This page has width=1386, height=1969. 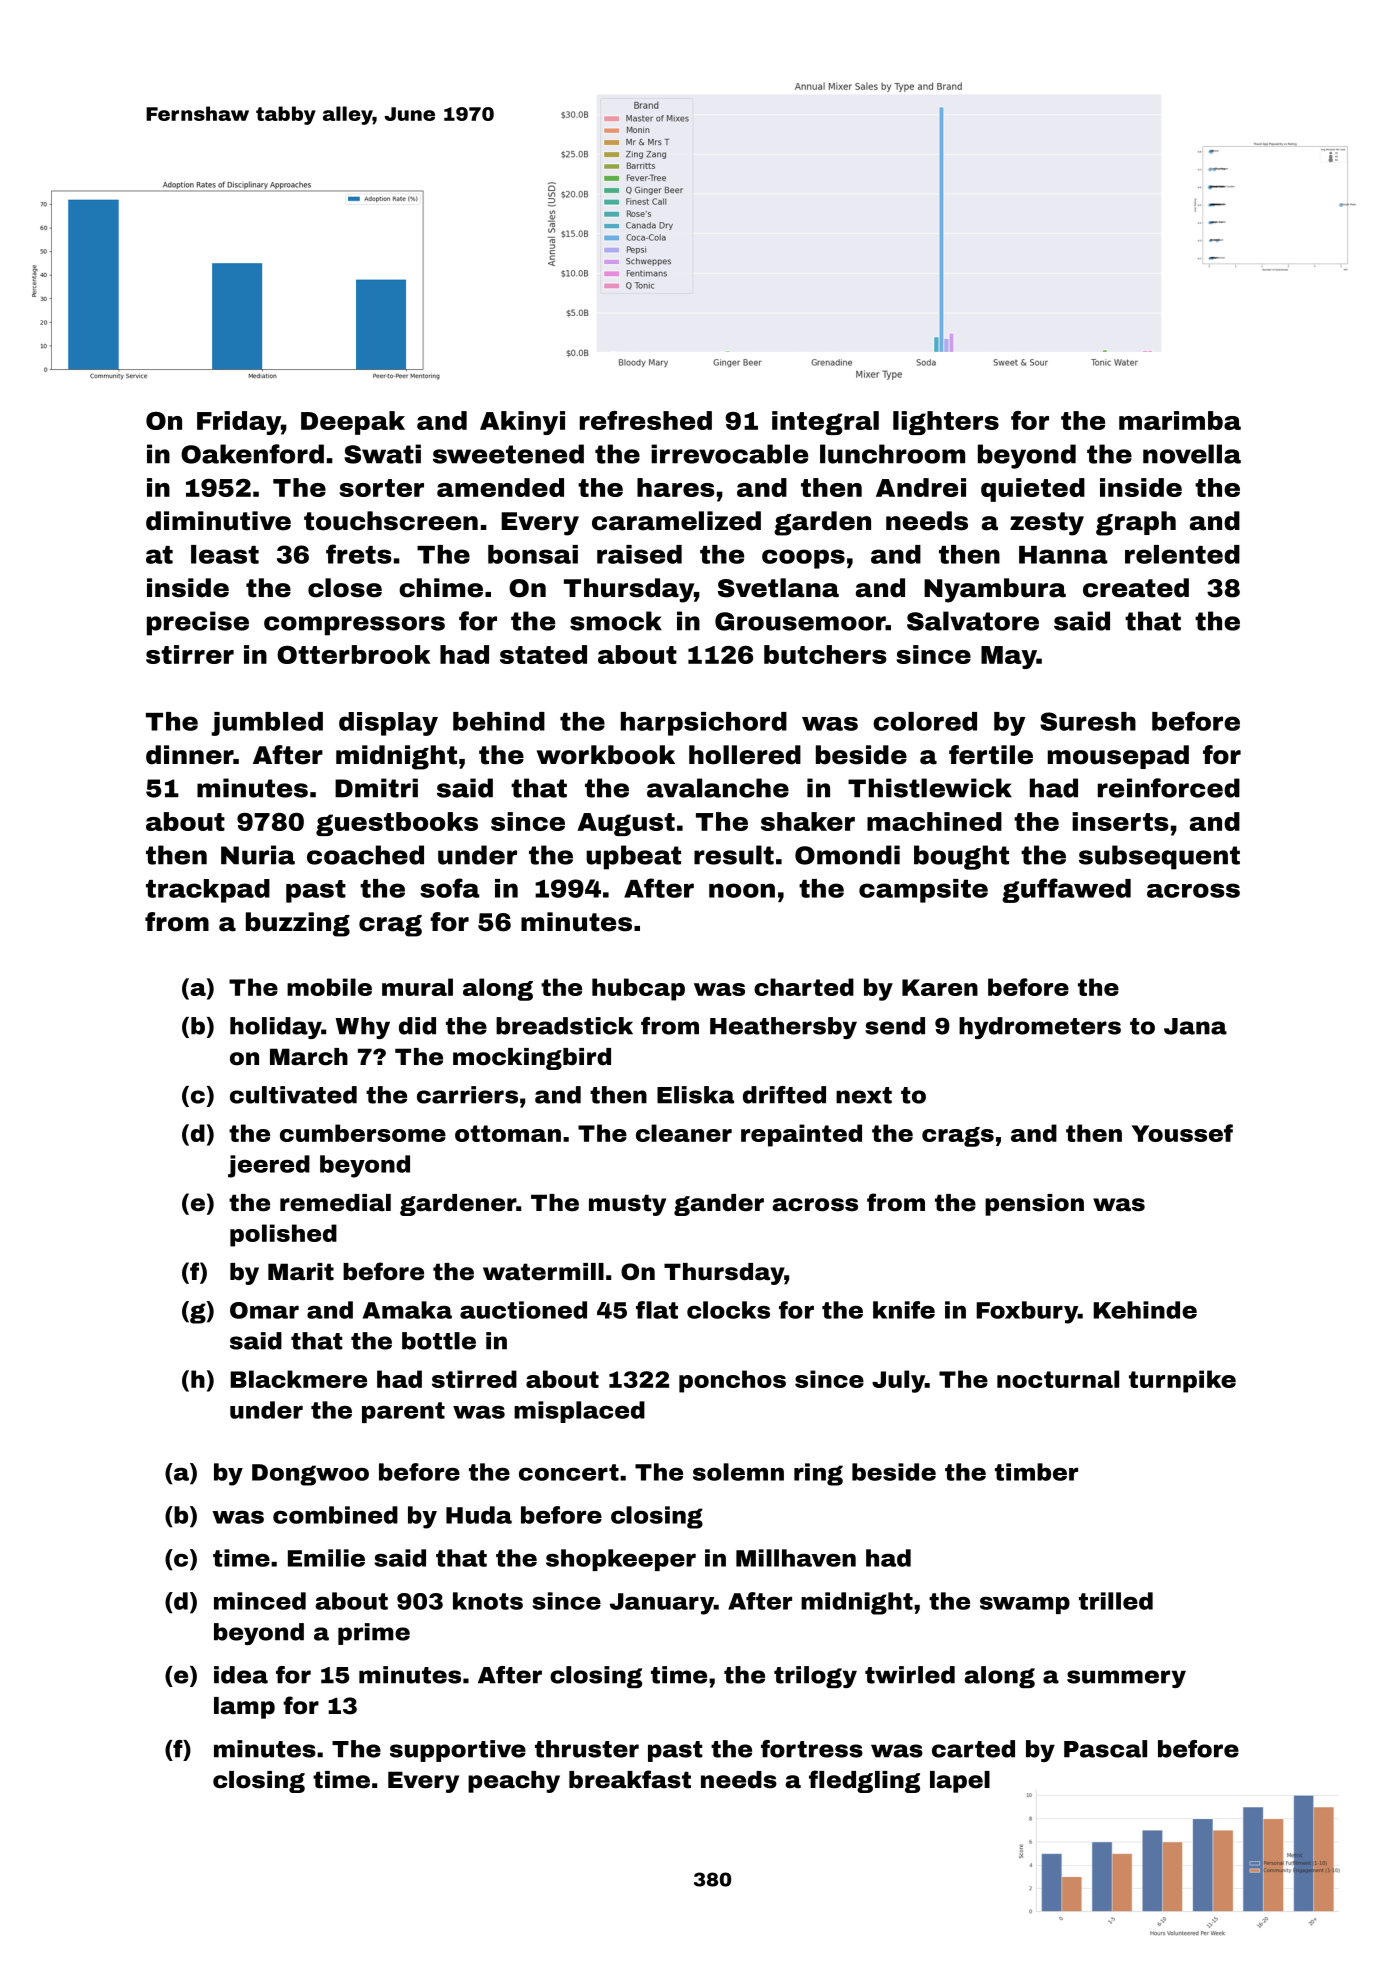 What do you see at coordinates (621, 1560) in the page?
I see `shopkeeper` at bounding box center [621, 1560].
